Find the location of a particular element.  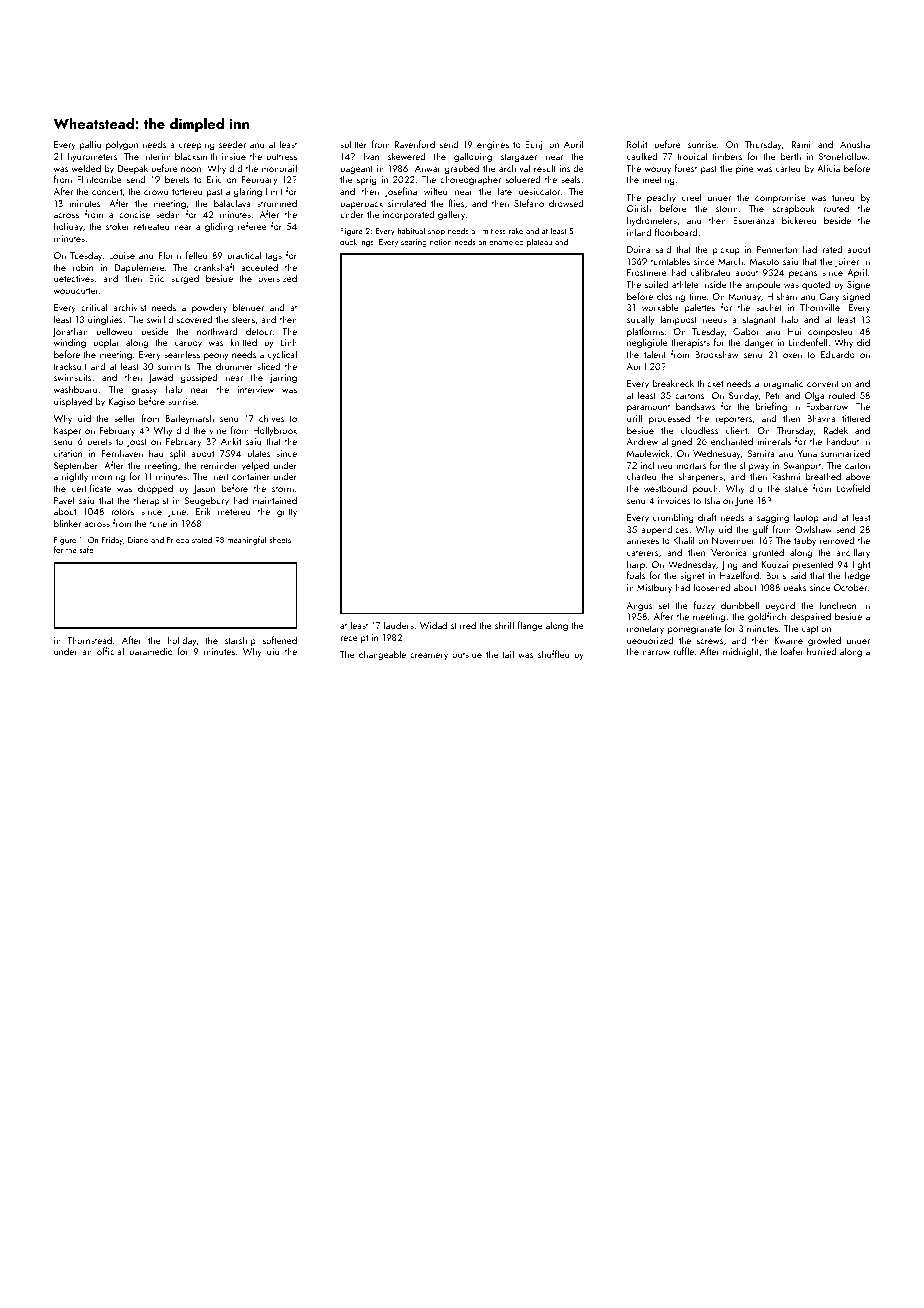

starship is located at coordinates (240, 641).
